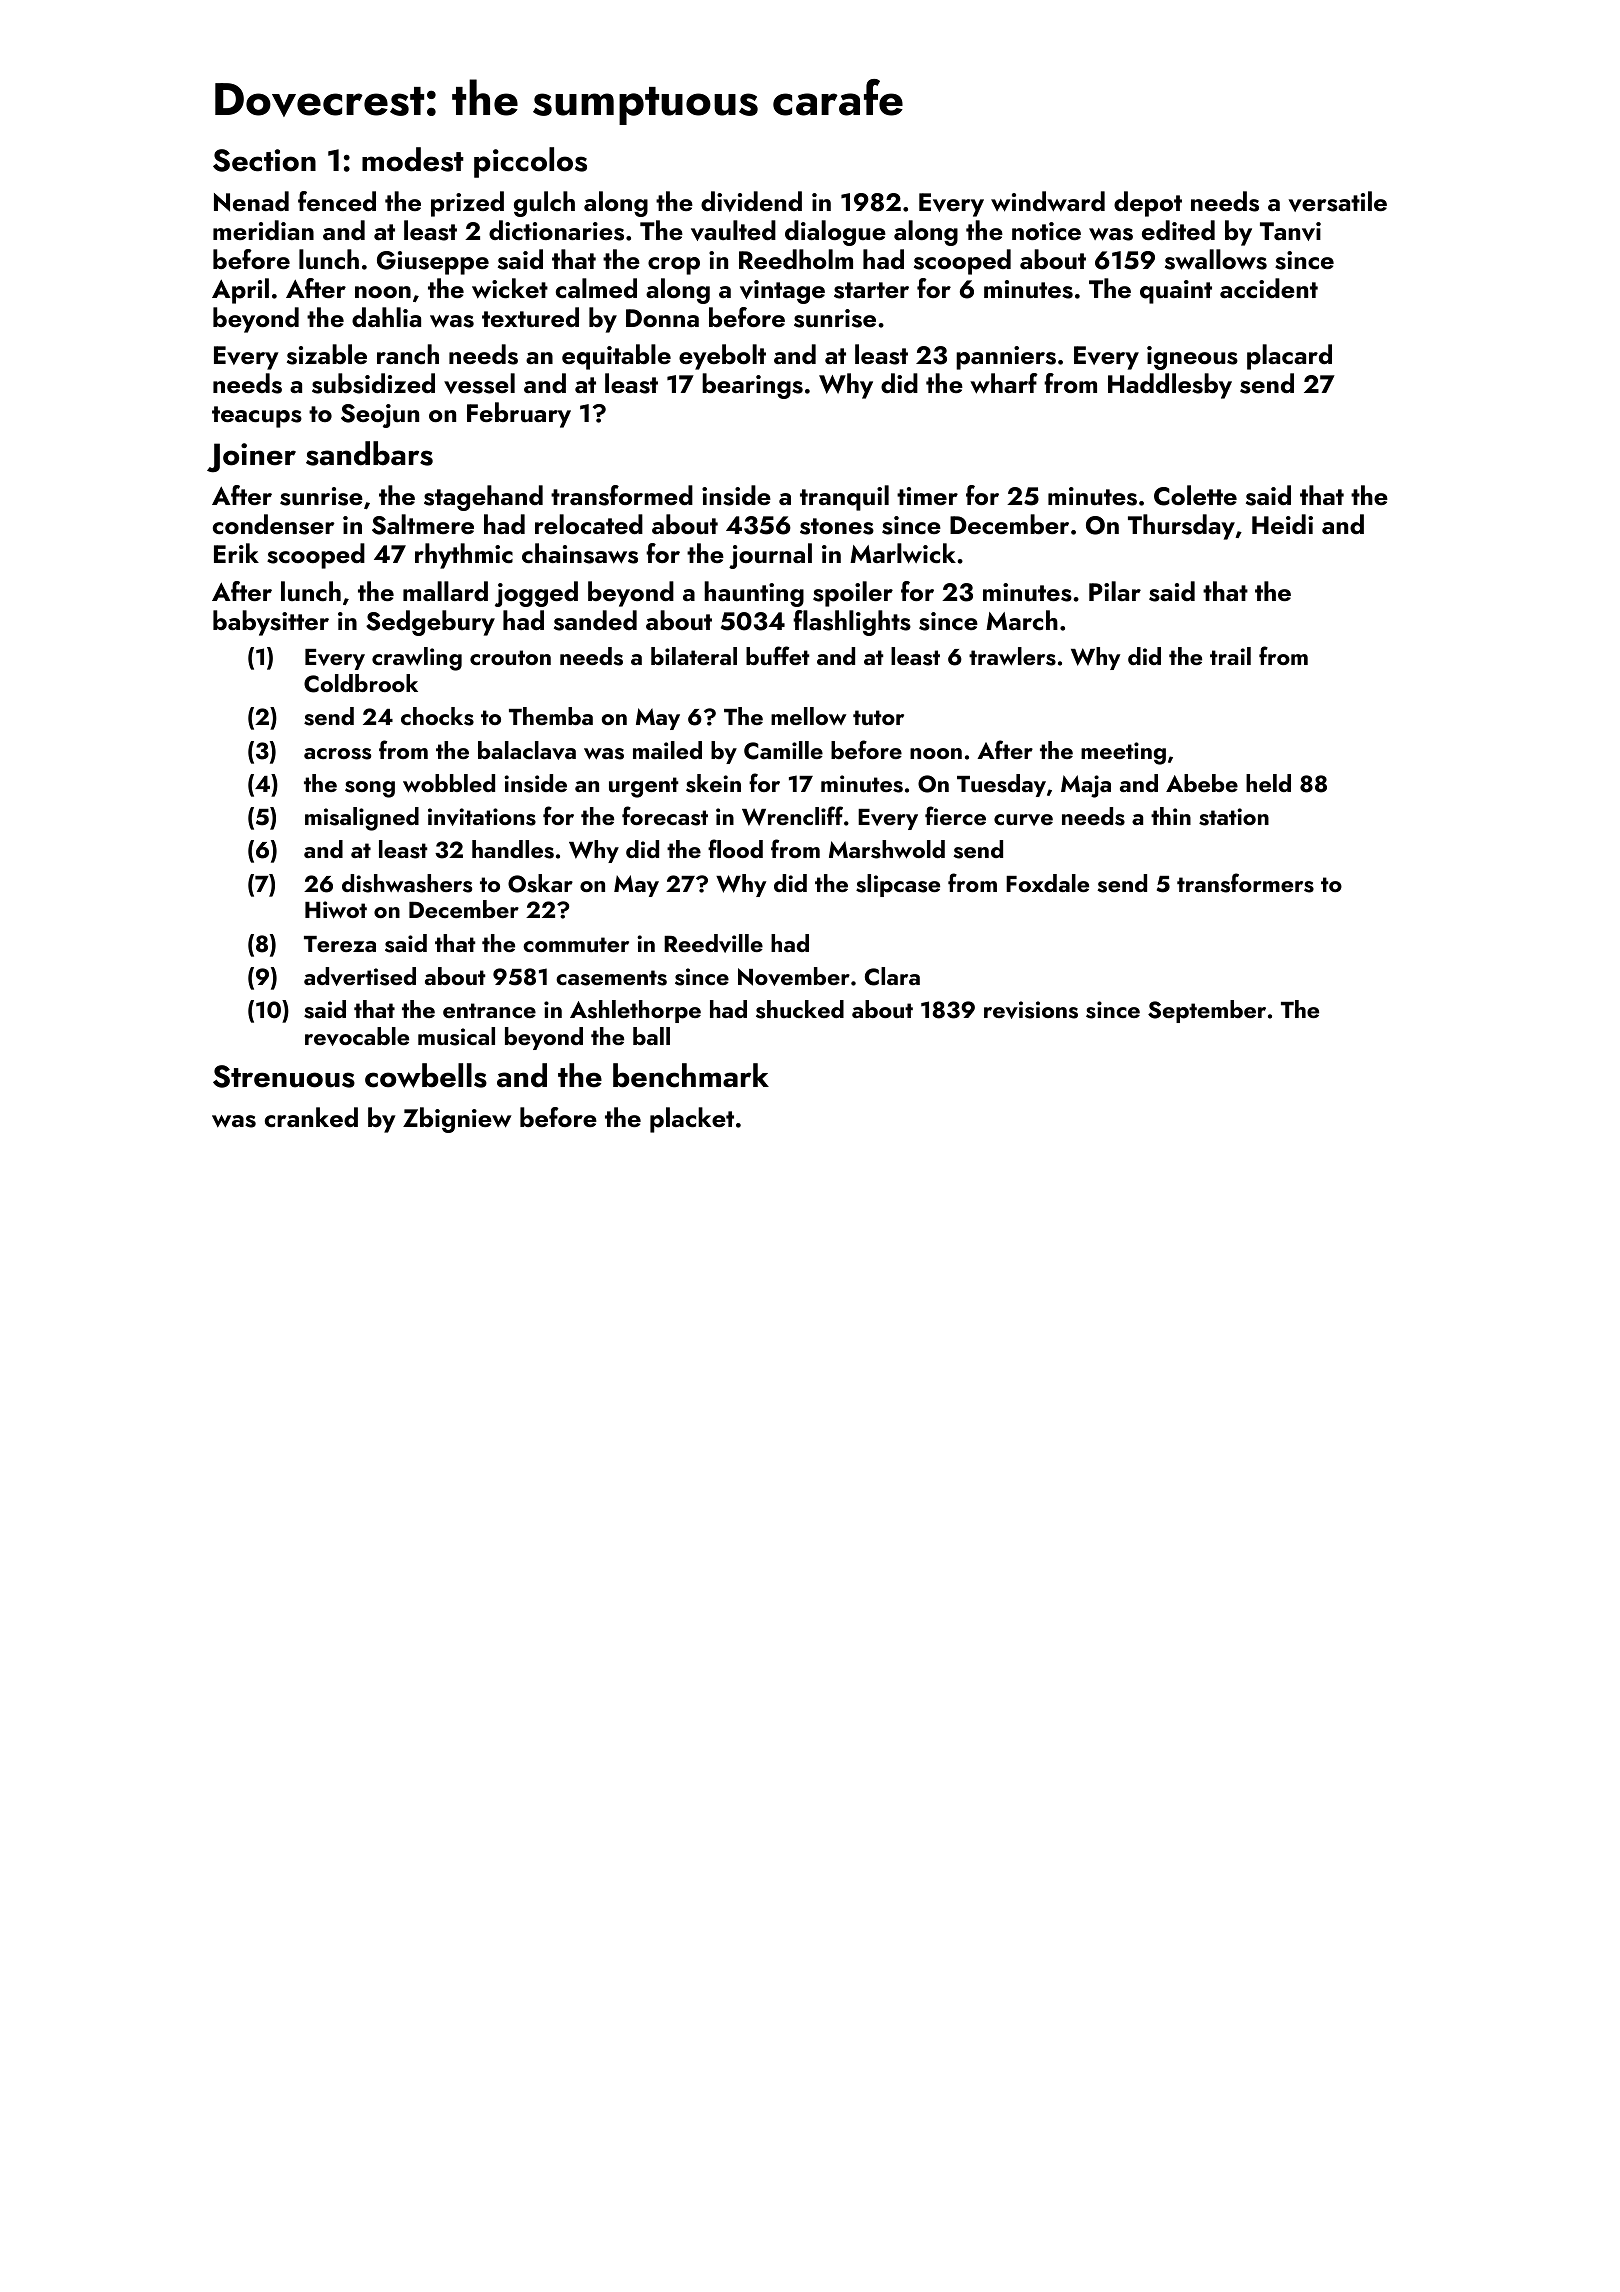  Describe the element at coordinates (733, 230) in the document. I see `vaulted` at that location.
